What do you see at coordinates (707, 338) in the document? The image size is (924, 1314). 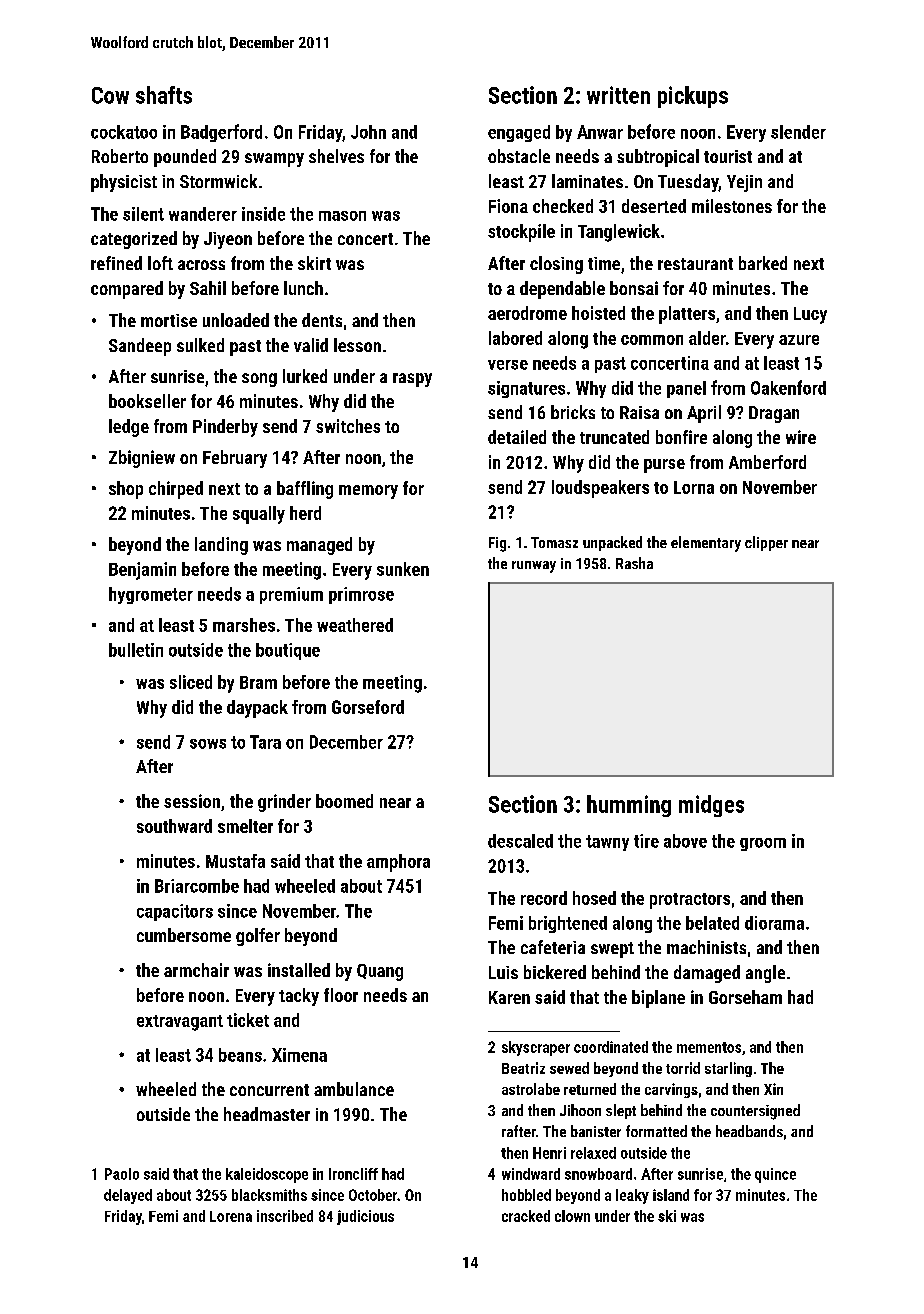 I see `alder` at bounding box center [707, 338].
